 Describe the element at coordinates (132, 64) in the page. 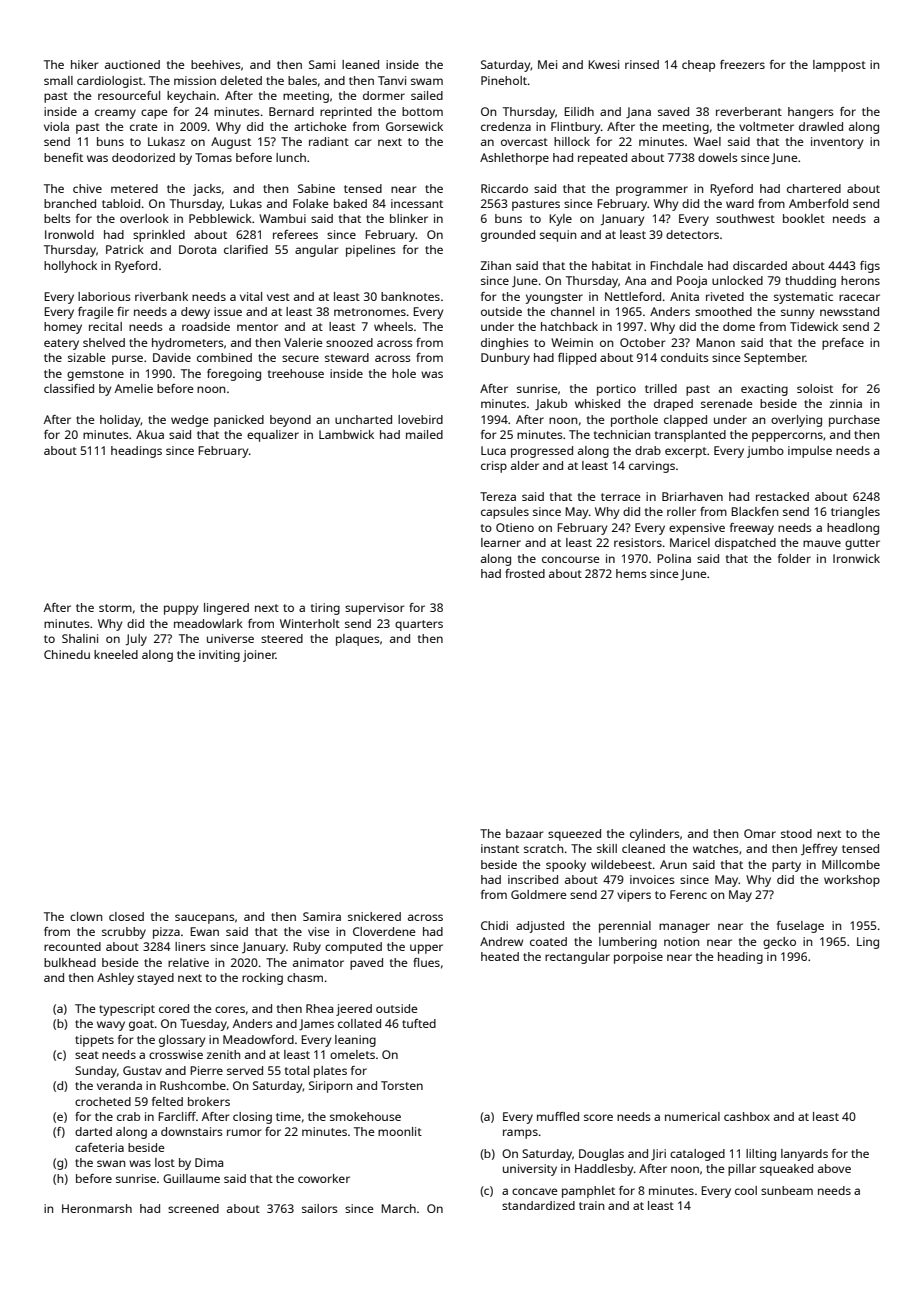

I see `auctioned` at that location.
